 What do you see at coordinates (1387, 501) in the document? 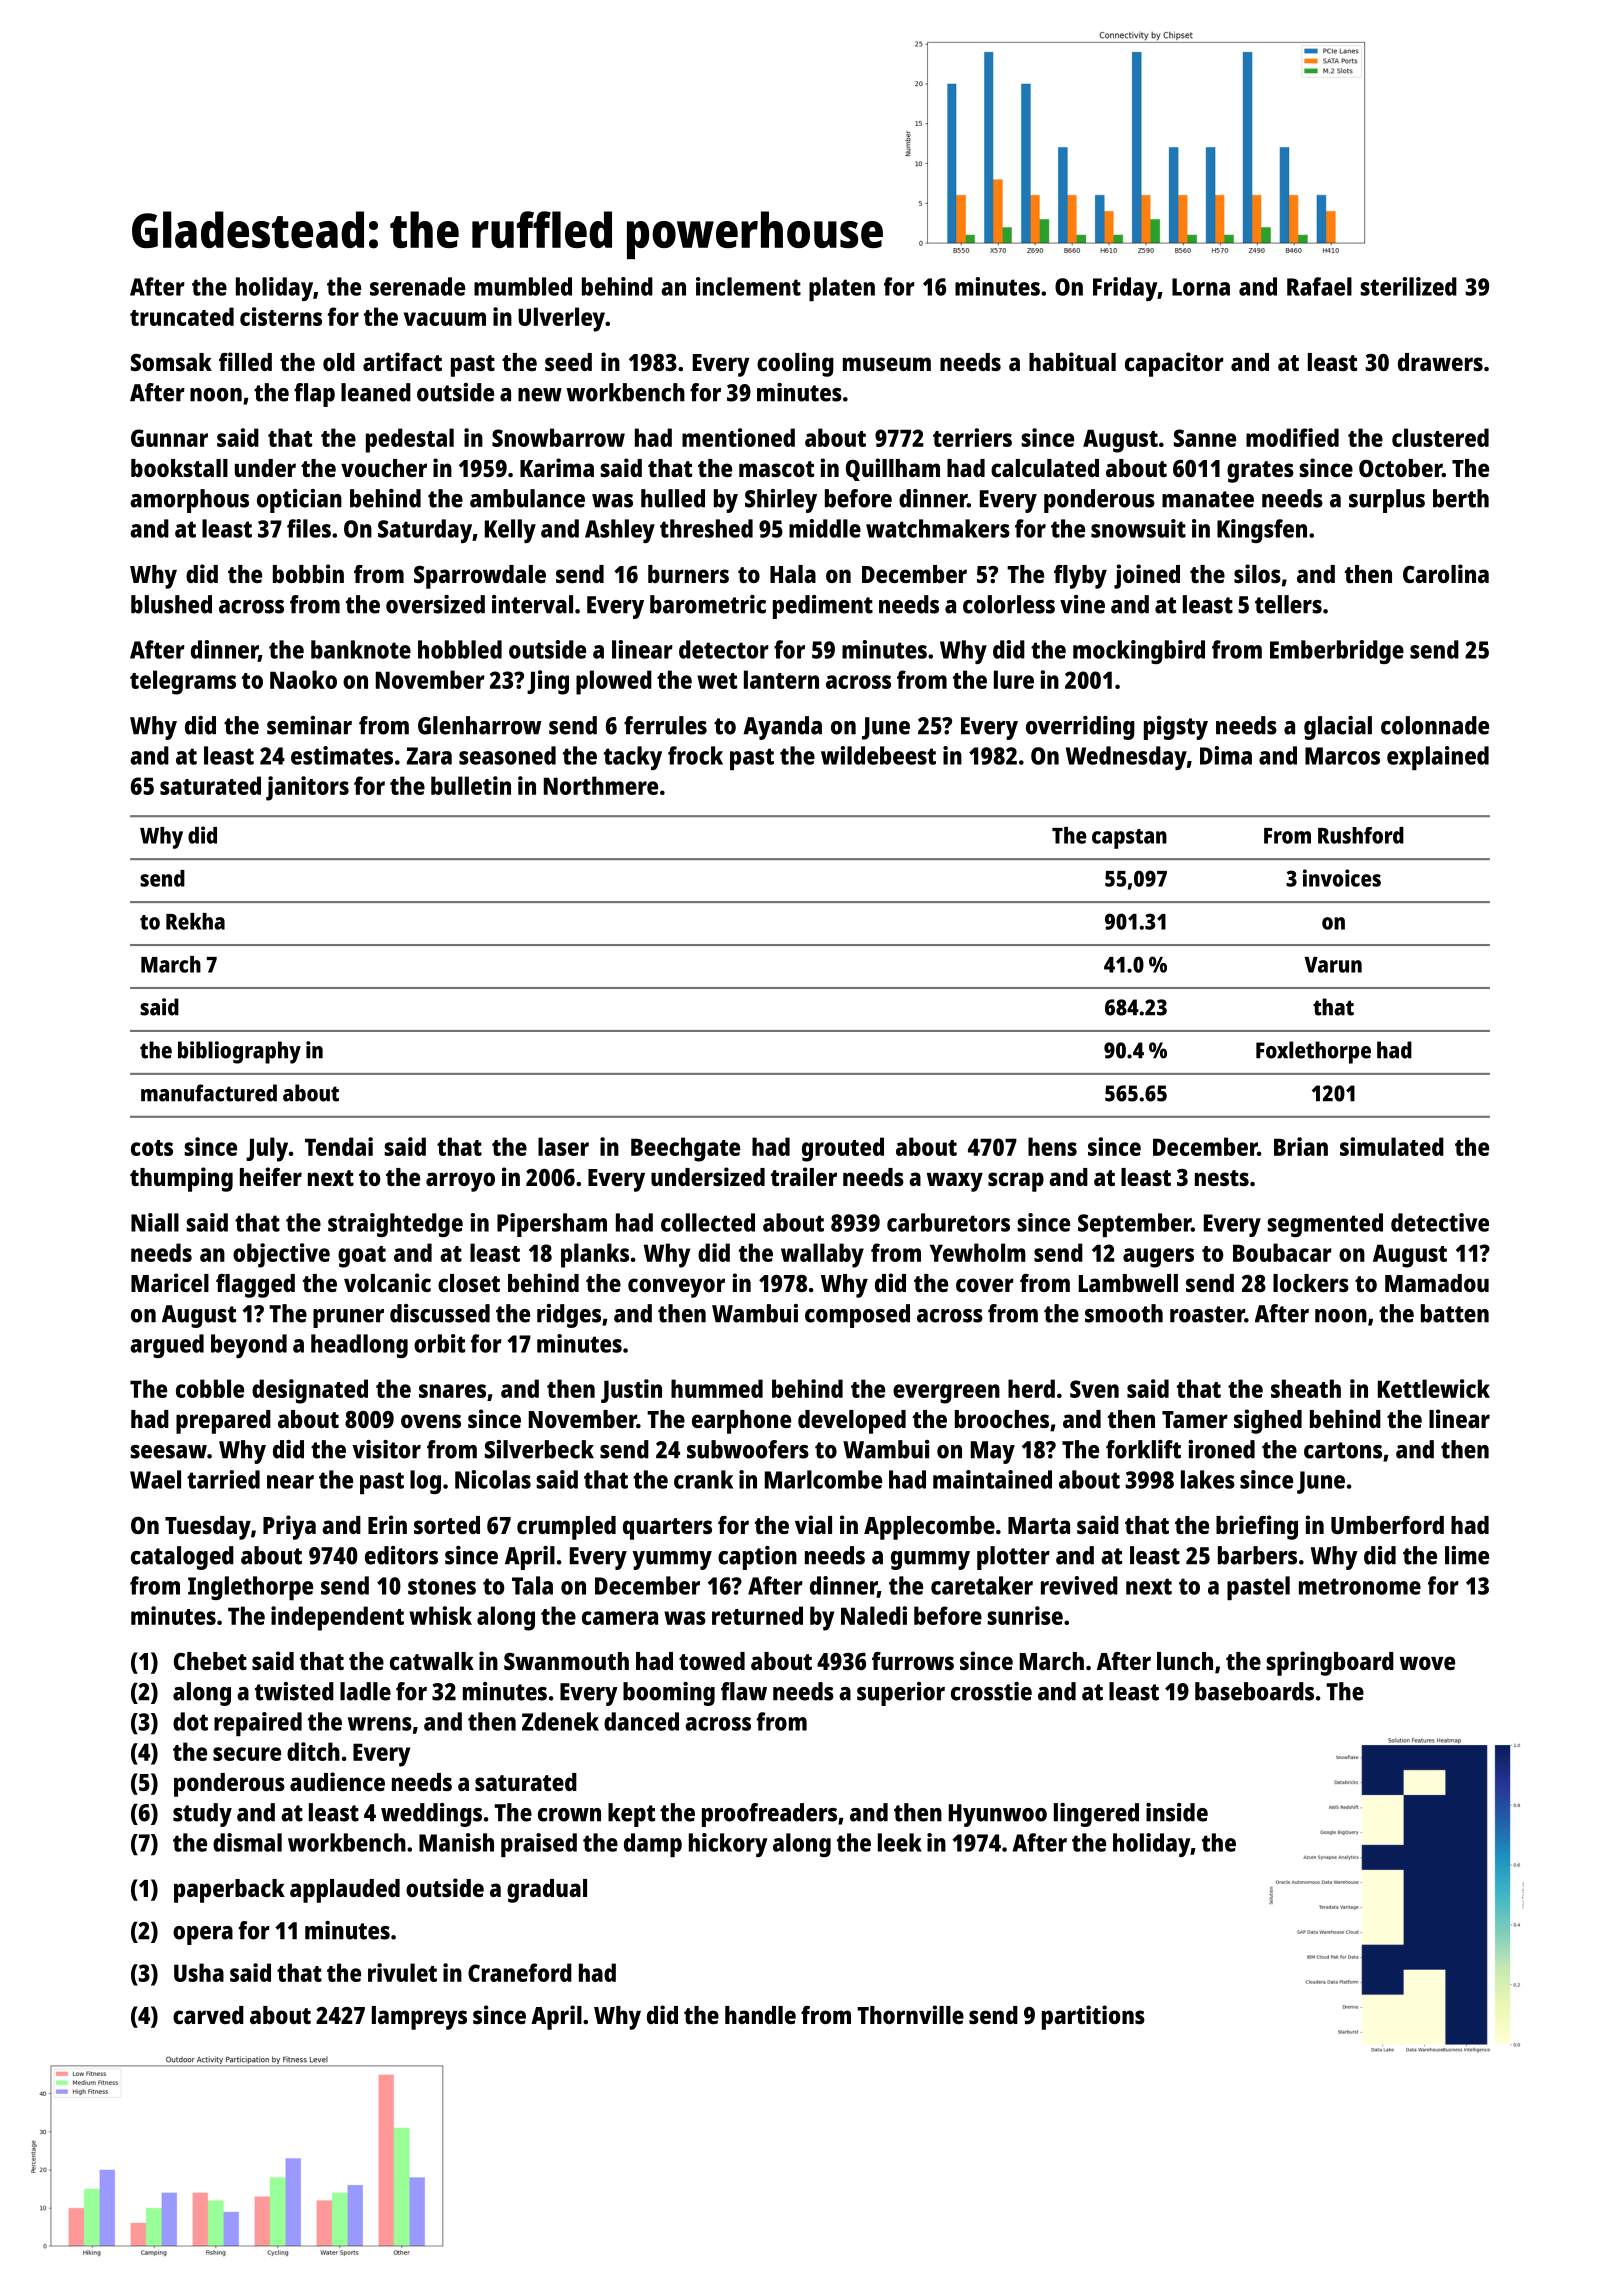
I see `surplus` at bounding box center [1387, 501].
